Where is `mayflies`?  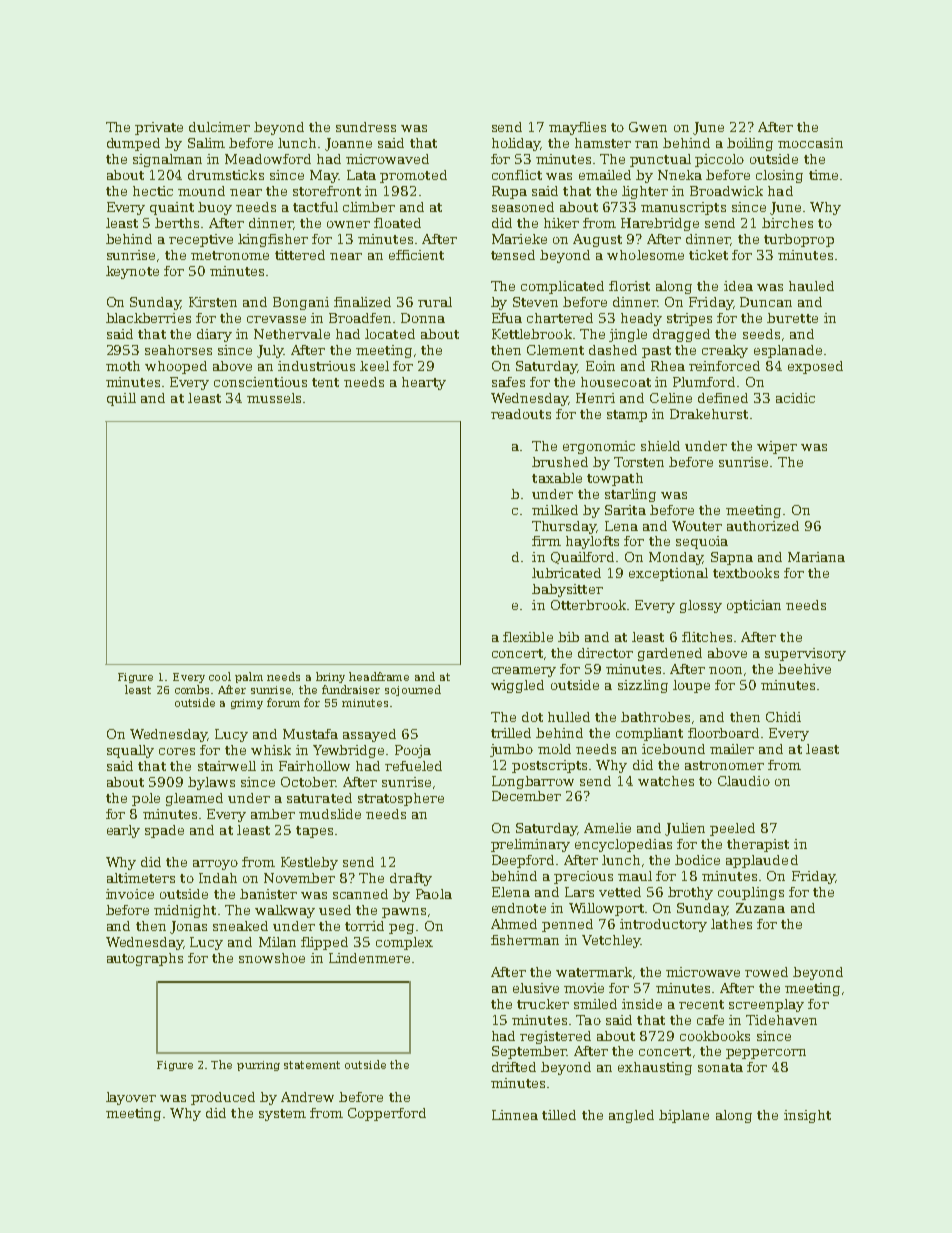
mayflies is located at coordinates (577, 128).
